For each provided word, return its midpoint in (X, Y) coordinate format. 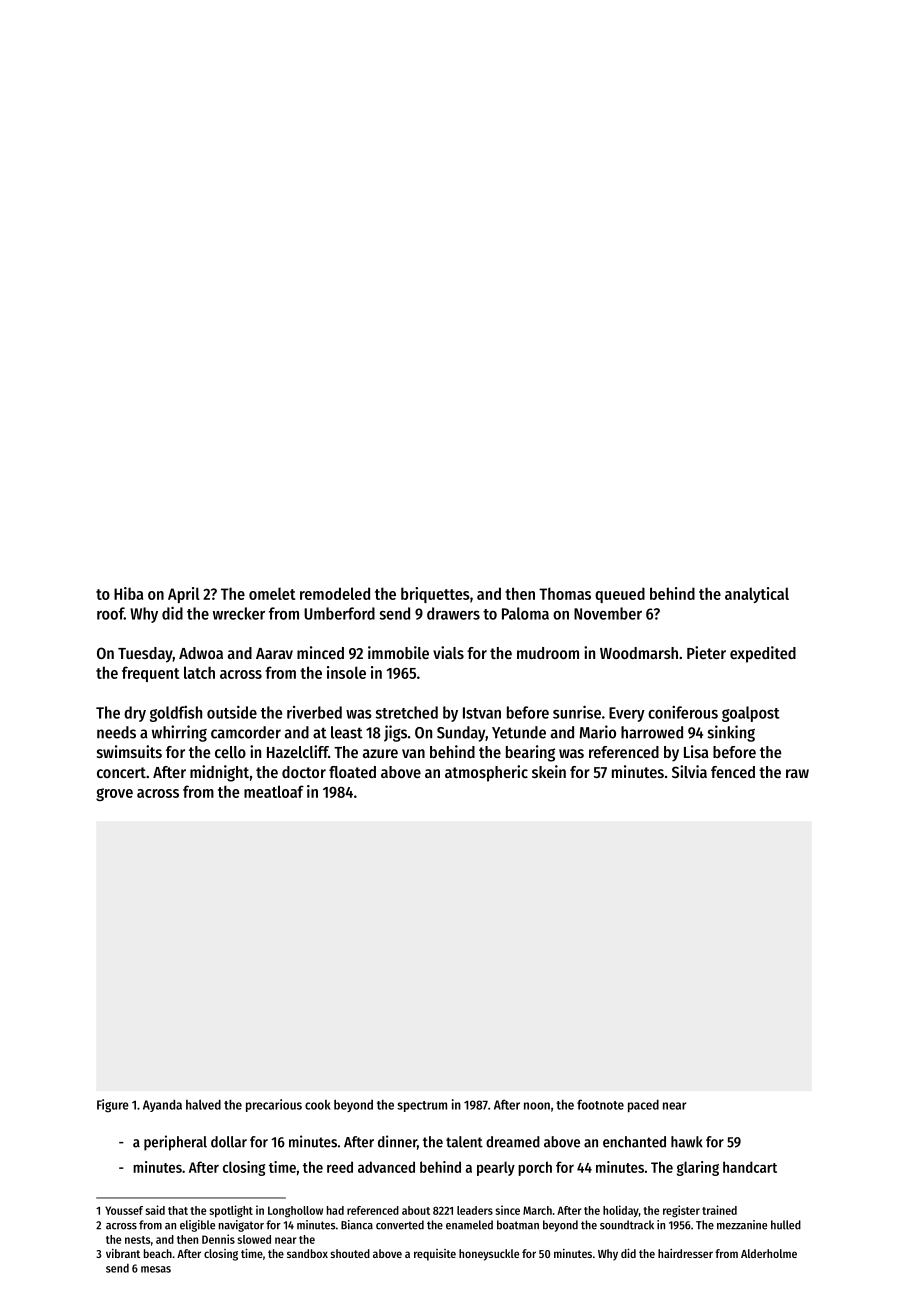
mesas (156, 1269)
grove (114, 794)
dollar (229, 1142)
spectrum (422, 1106)
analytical (757, 595)
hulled (786, 1225)
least (347, 732)
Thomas (565, 593)
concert (121, 772)
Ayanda (162, 1106)
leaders (475, 1210)
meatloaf (274, 791)
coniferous (683, 712)
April (184, 595)
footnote (600, 1104)
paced (643, 1106)
